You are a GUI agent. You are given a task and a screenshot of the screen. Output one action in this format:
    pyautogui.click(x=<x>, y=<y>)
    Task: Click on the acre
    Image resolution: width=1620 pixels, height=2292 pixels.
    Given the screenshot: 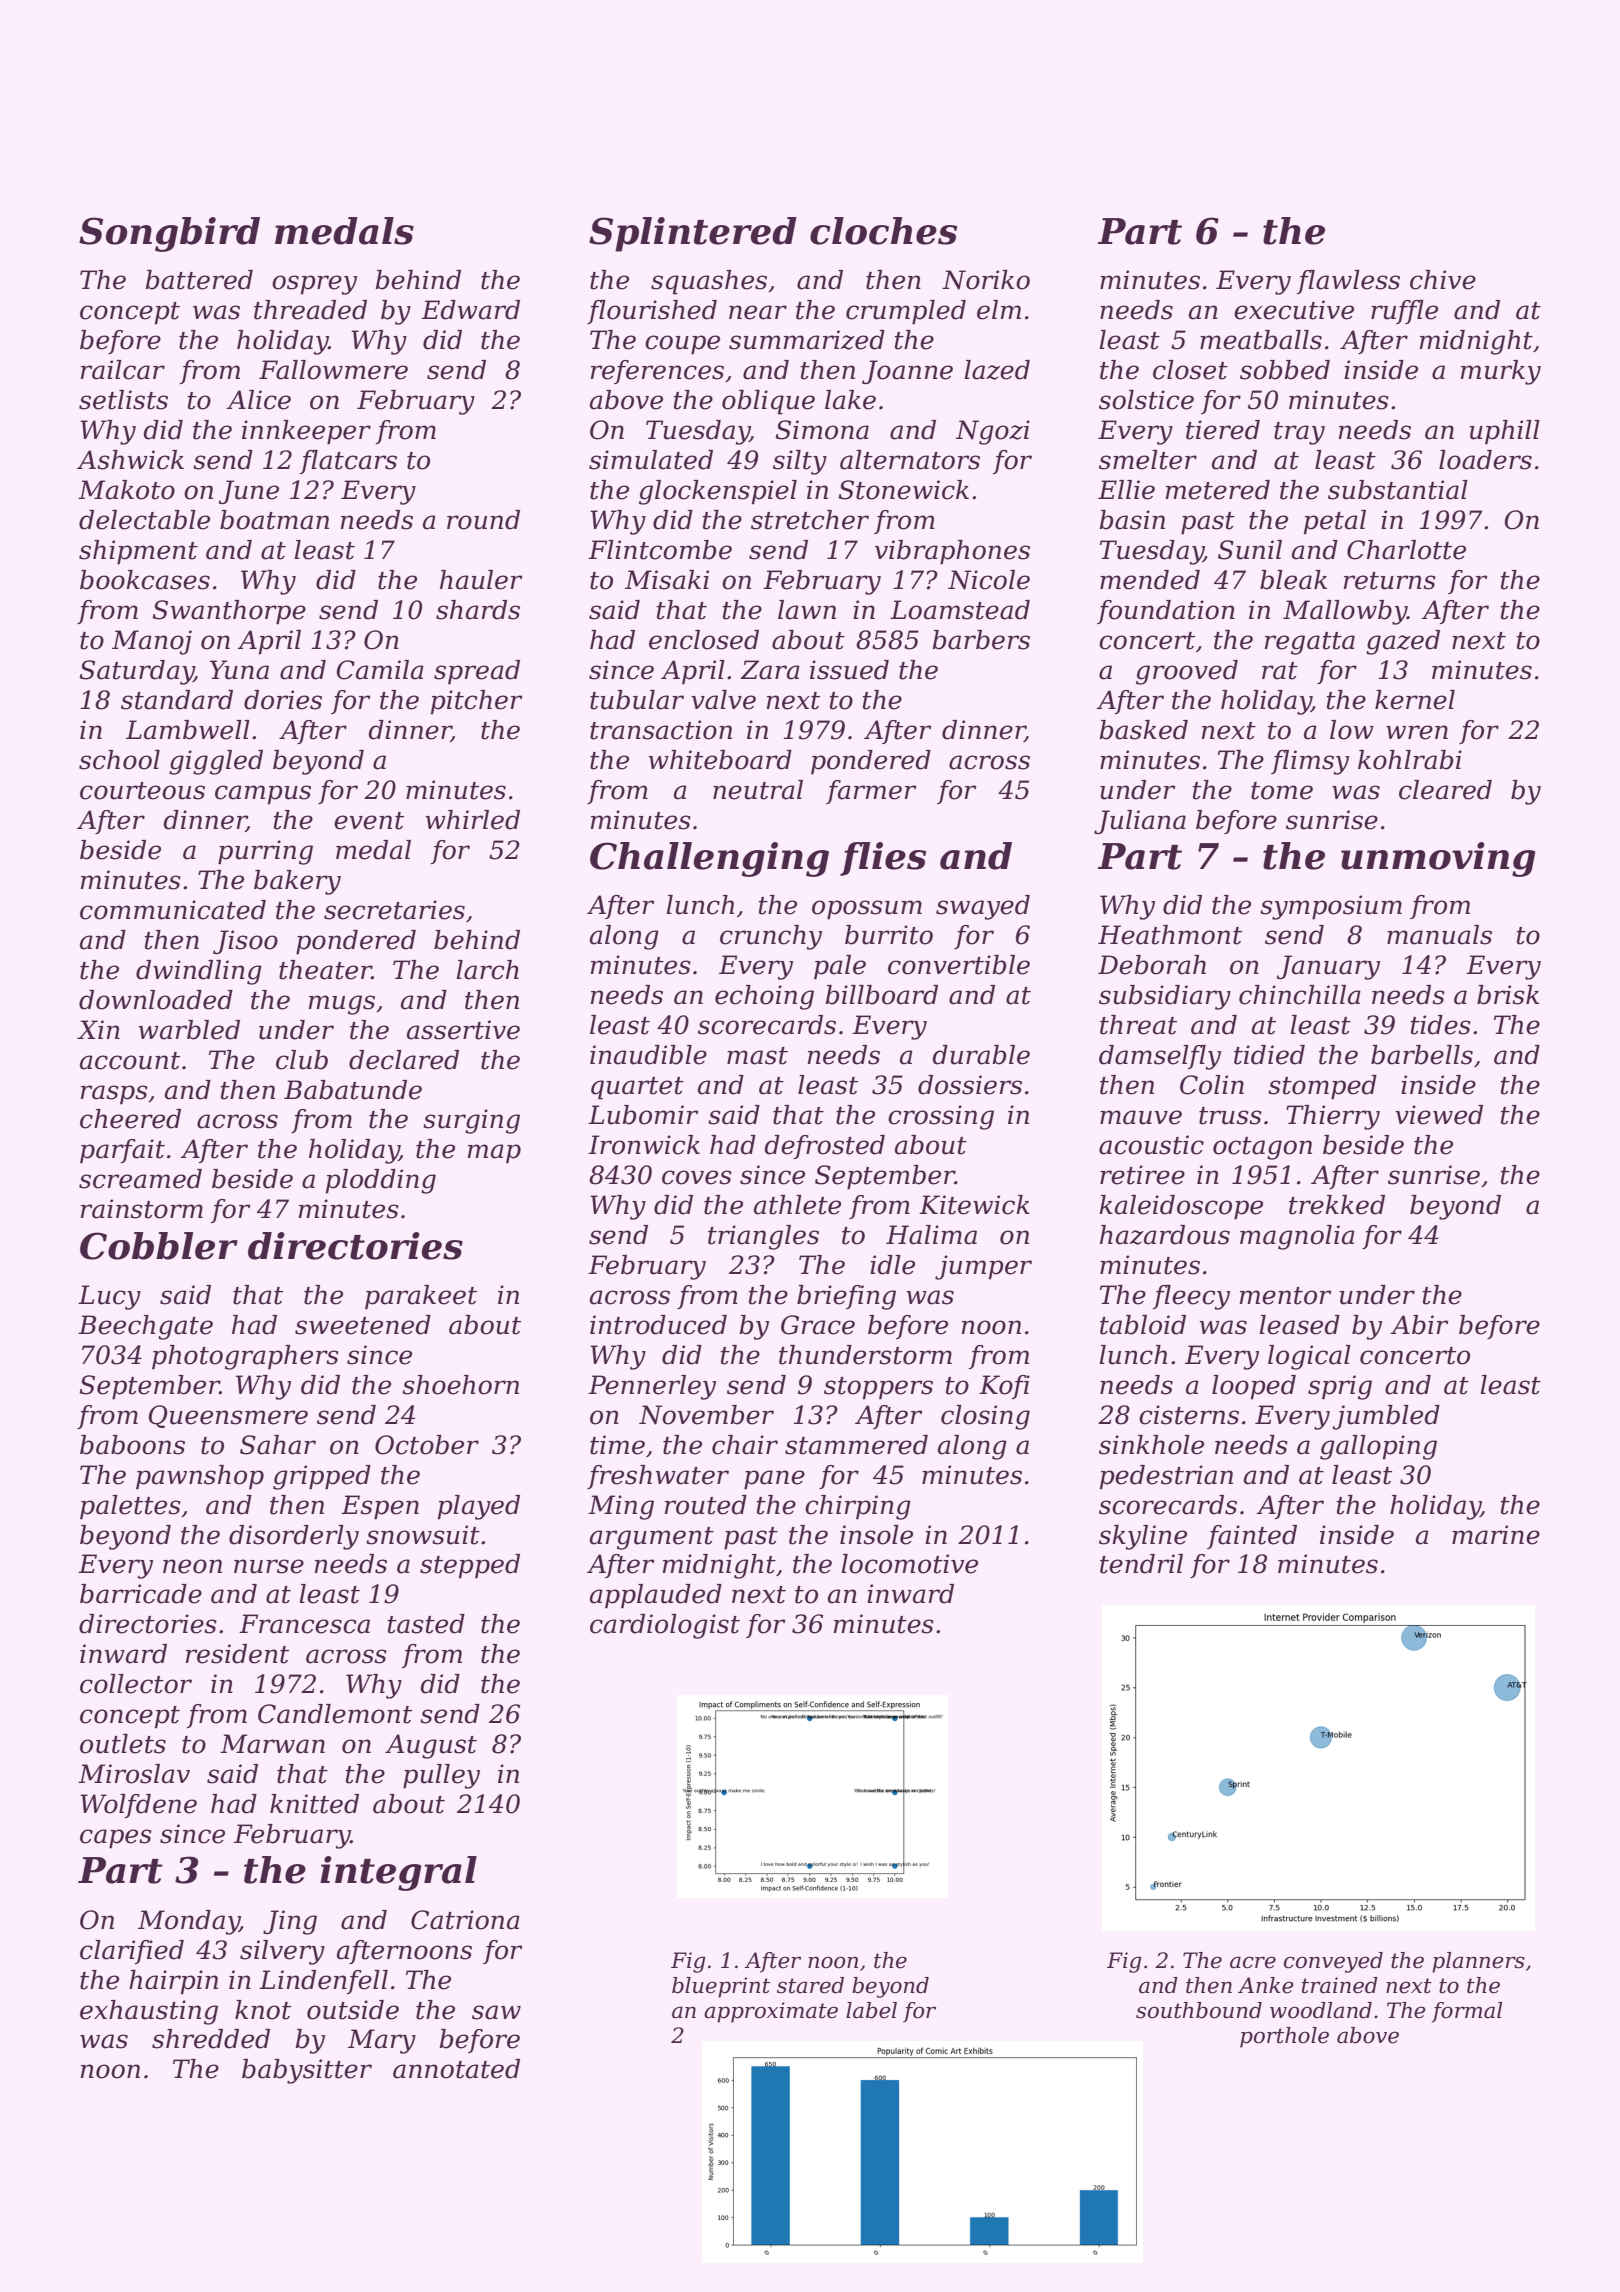 What is the action you would take?
    pyautogui.click(x=1253, y=1962)
